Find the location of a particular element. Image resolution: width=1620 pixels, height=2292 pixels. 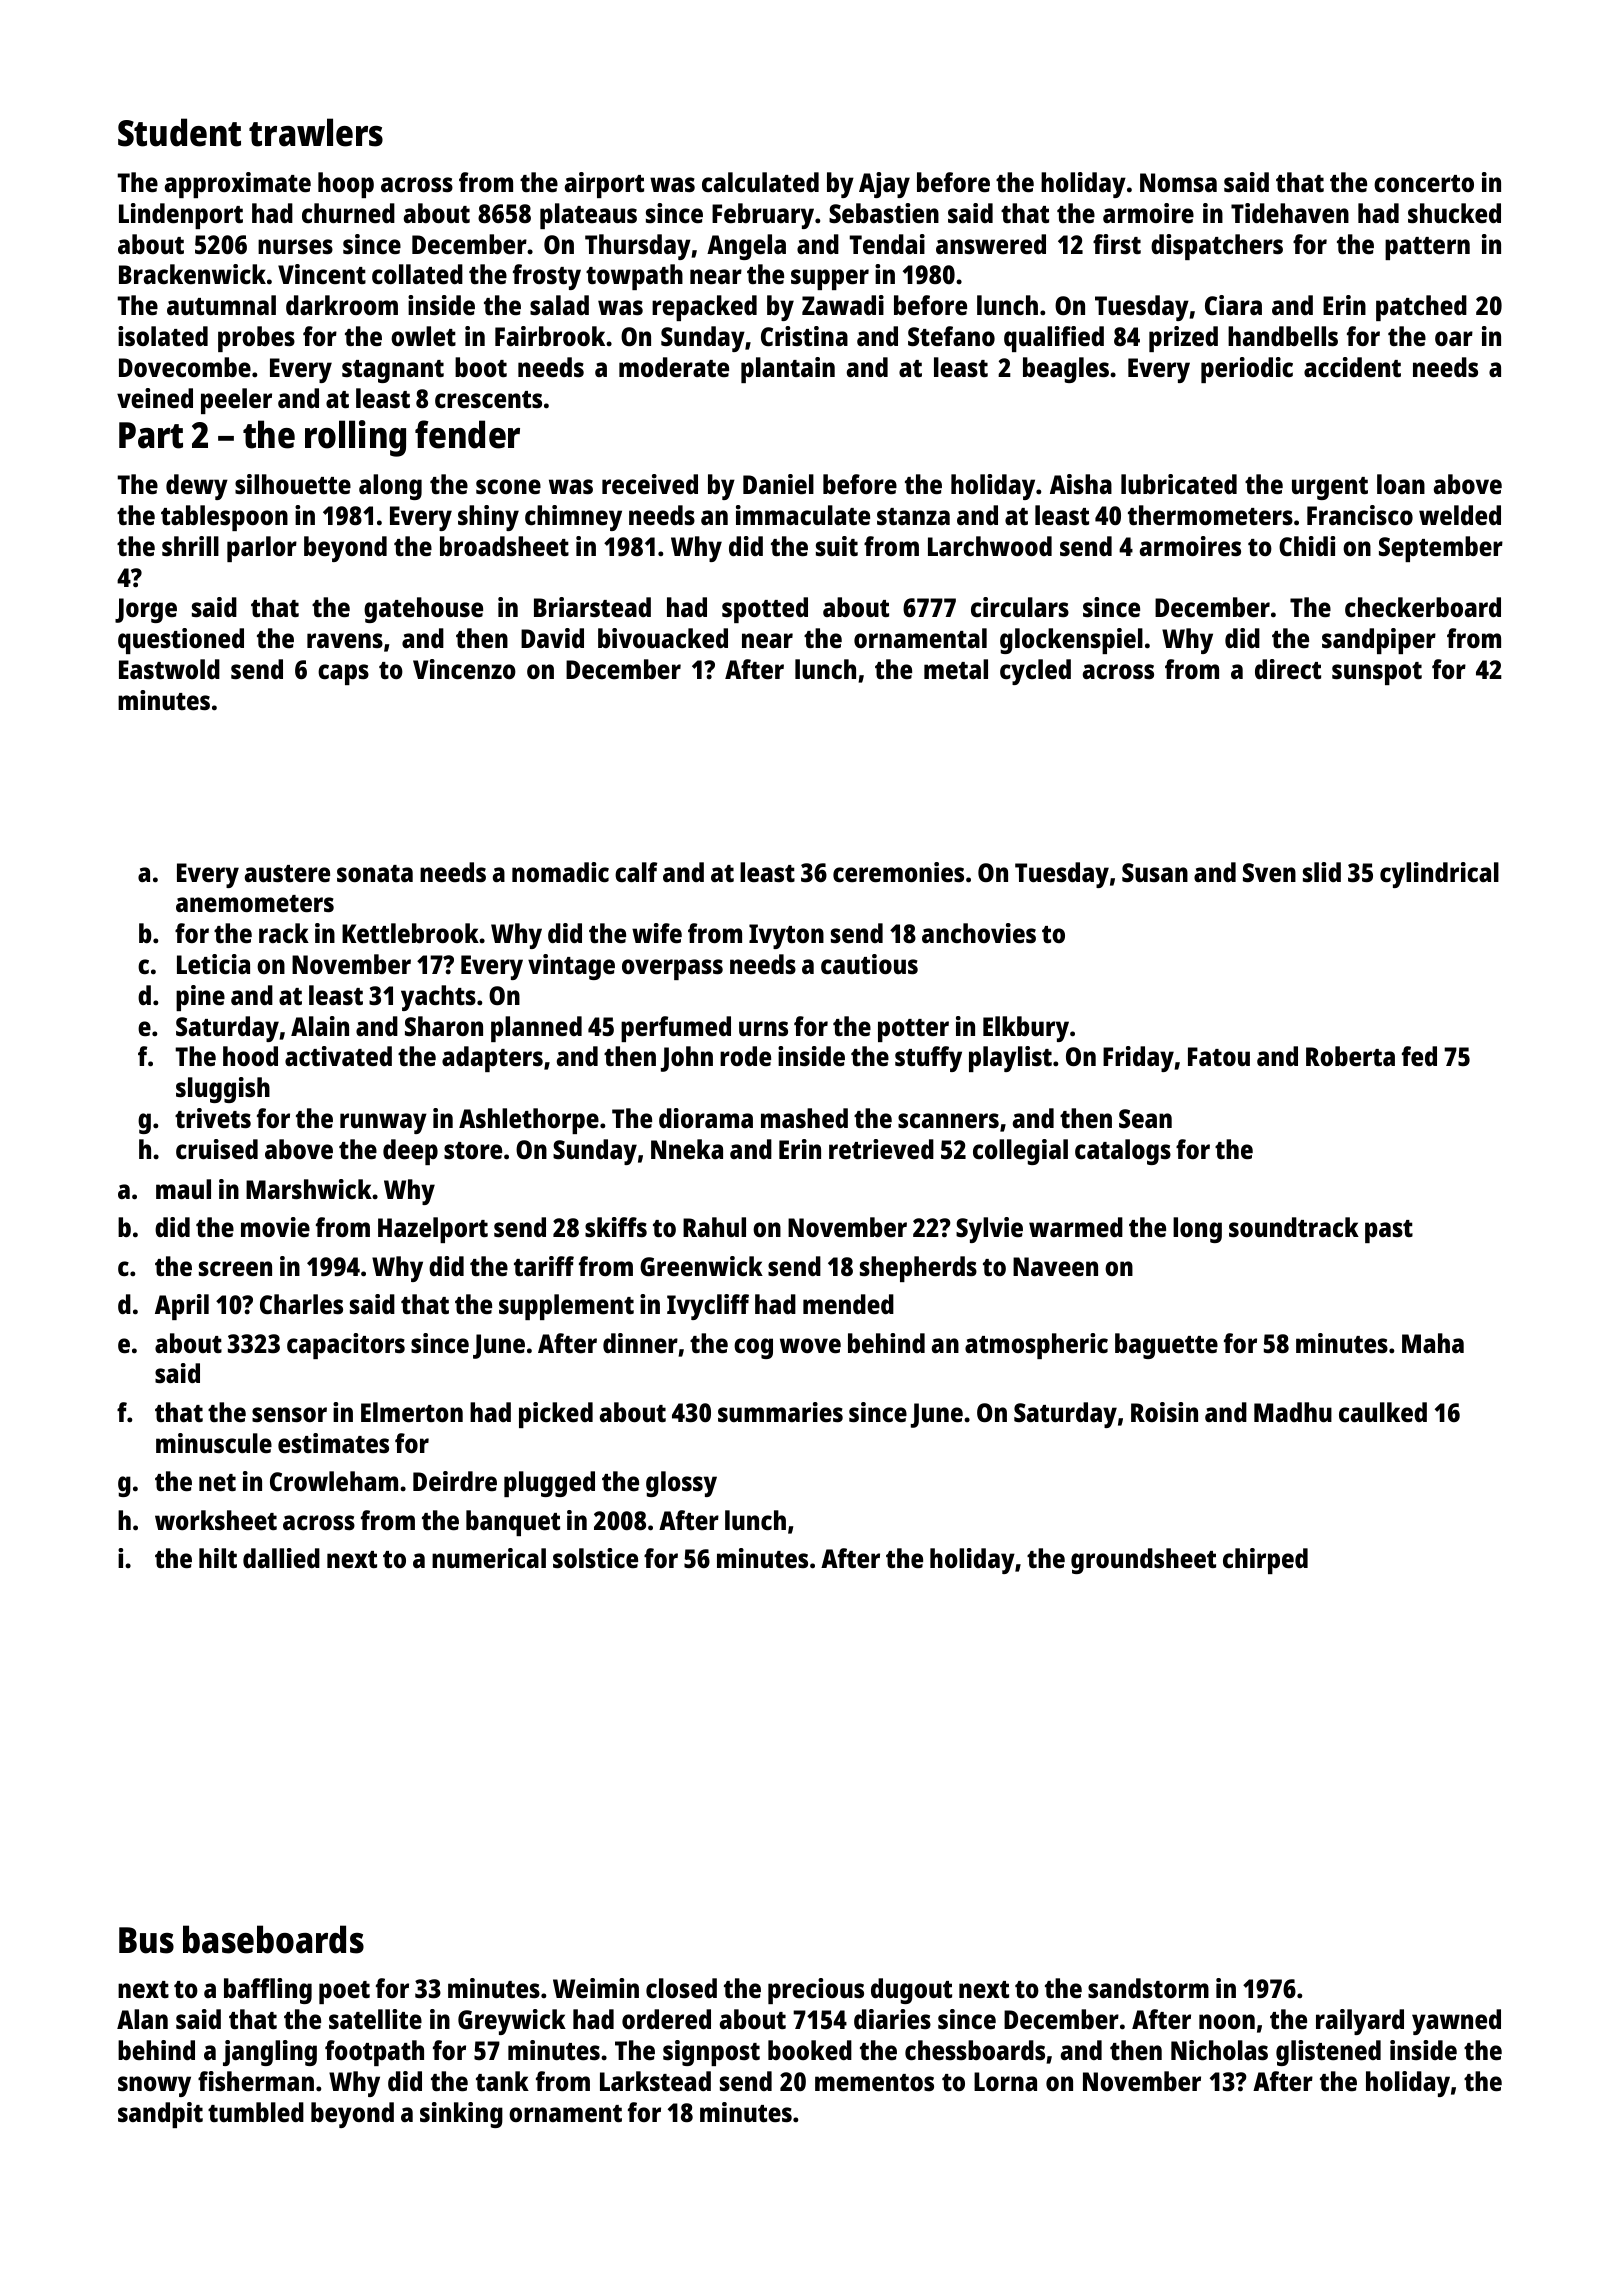

mended is located at coordinates (848, 1304).
